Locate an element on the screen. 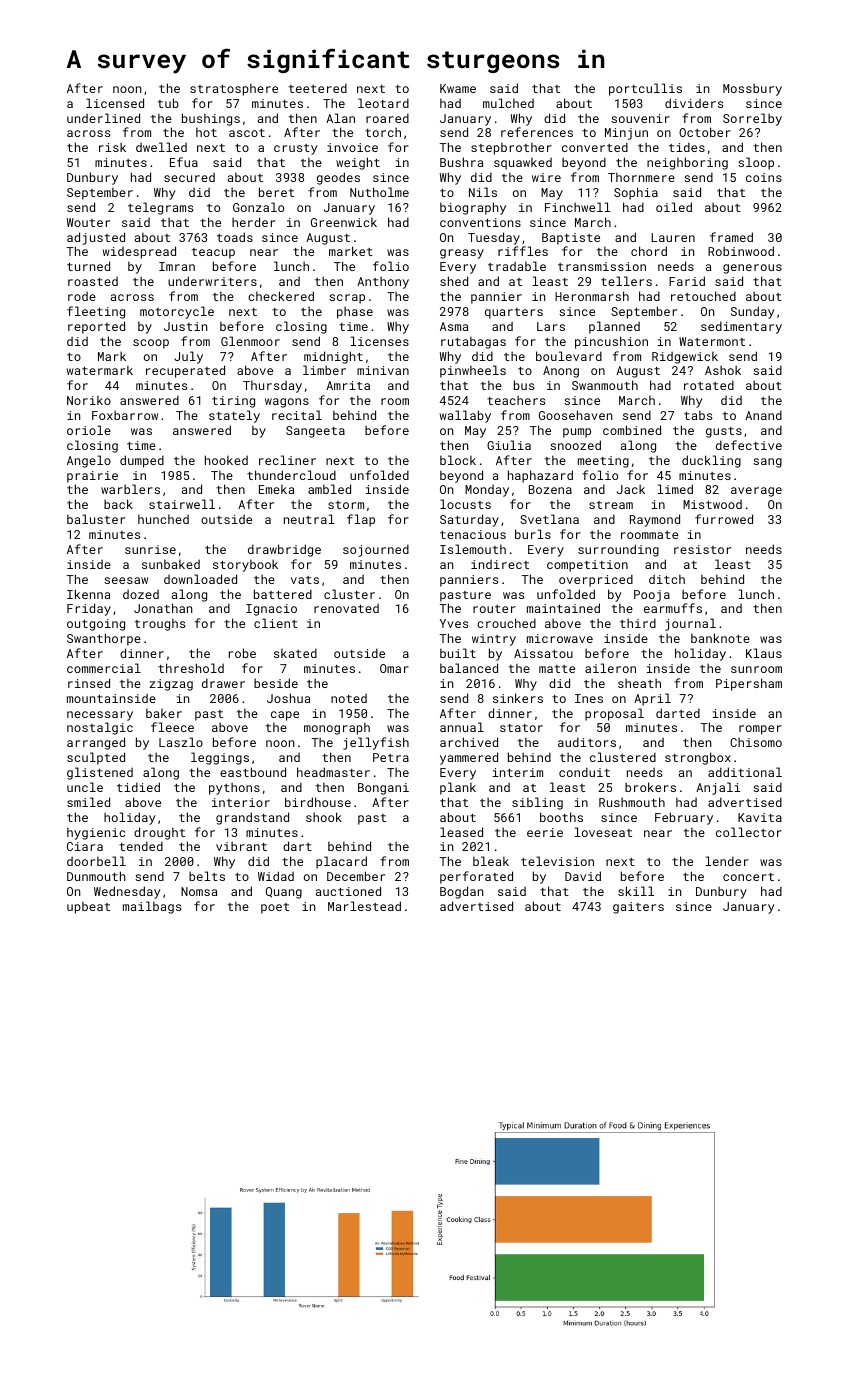  Sophia is located at coordinates (636, 193).
